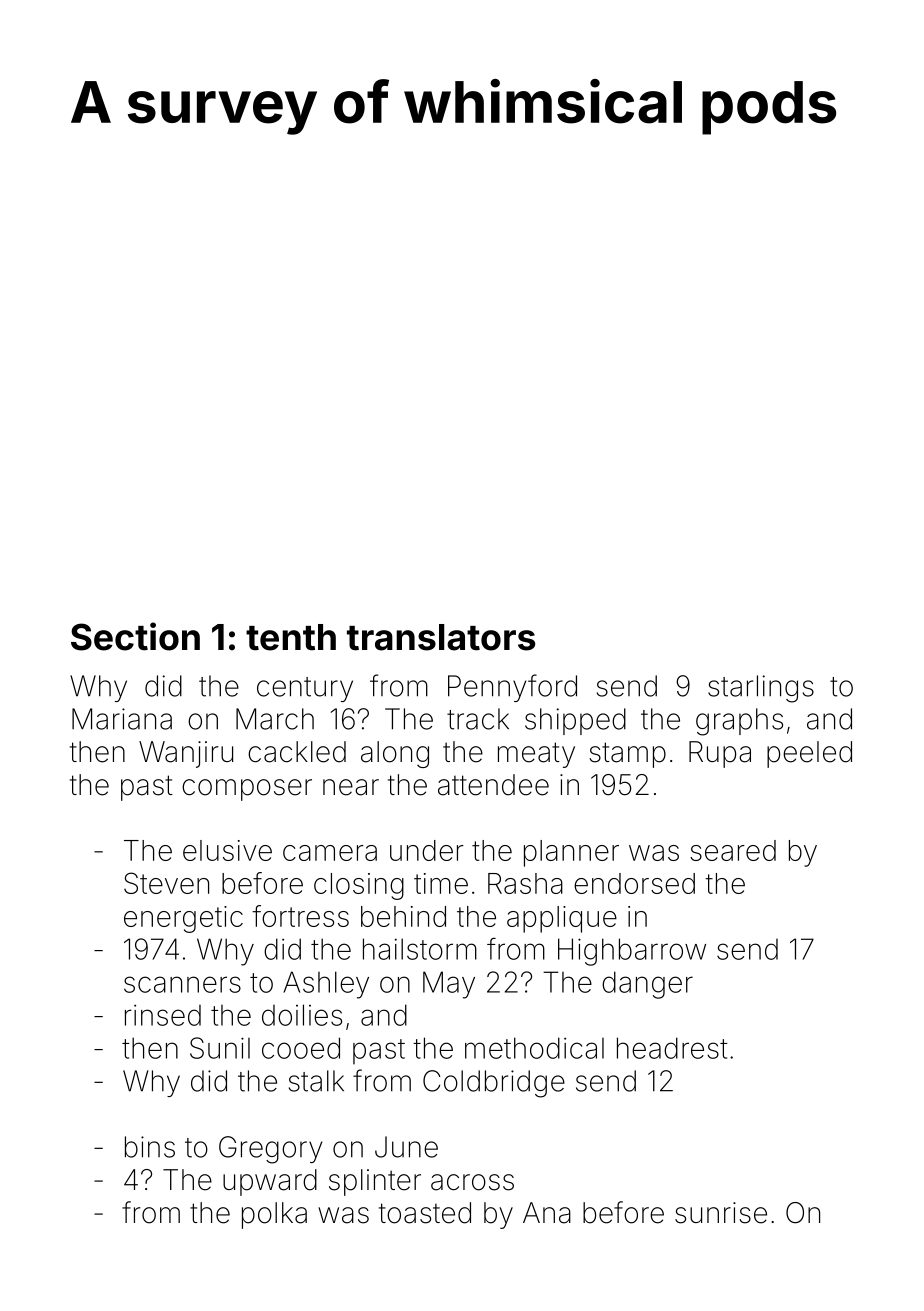 The height and width of the page is (1311, 924). What do you see at coordinates (441, 637) in the page?
I see `translators` at bounding box center [441, 637].
